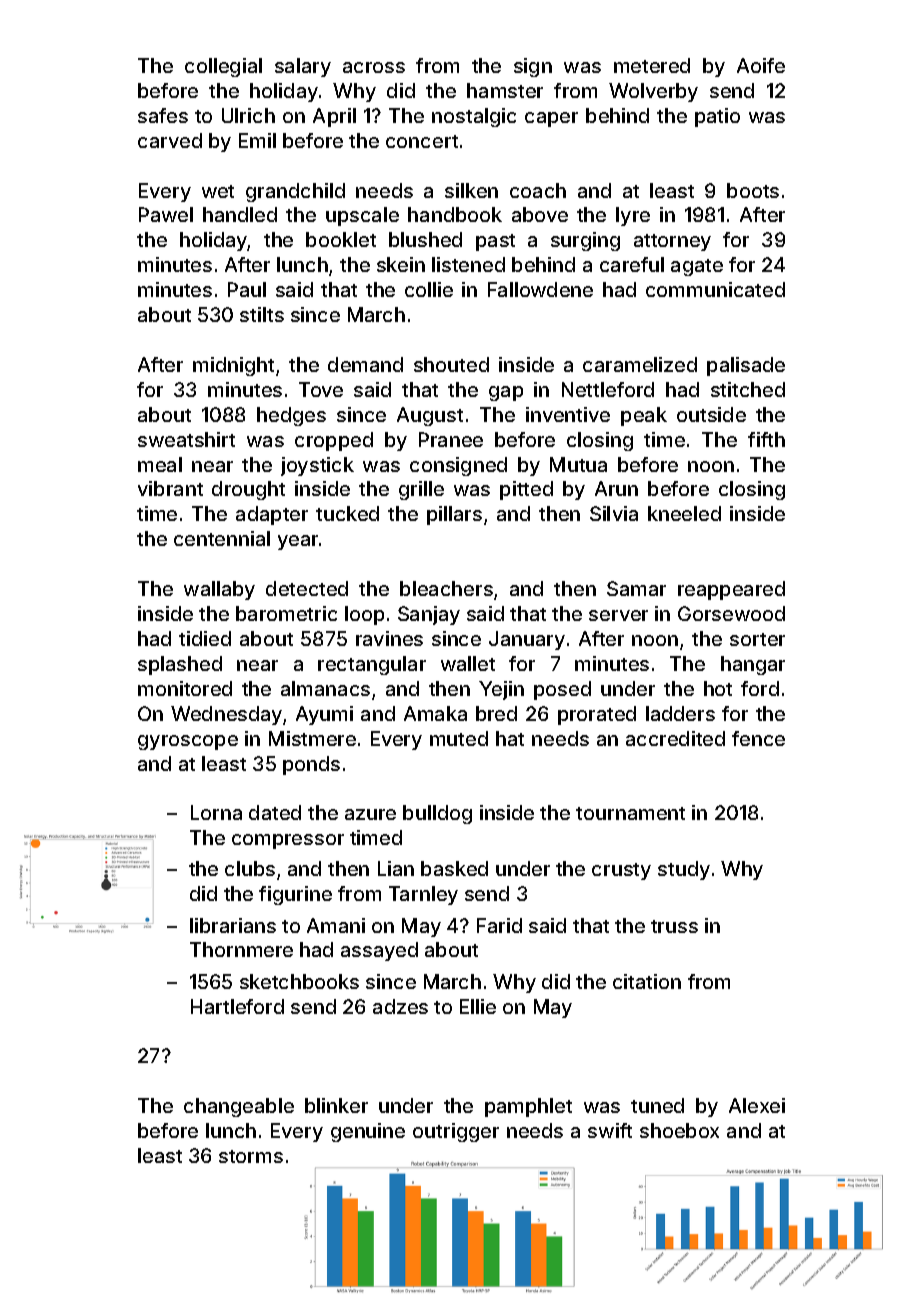 This page has width=924, height=1314. I want to click on inventive, so click(568, 414).
